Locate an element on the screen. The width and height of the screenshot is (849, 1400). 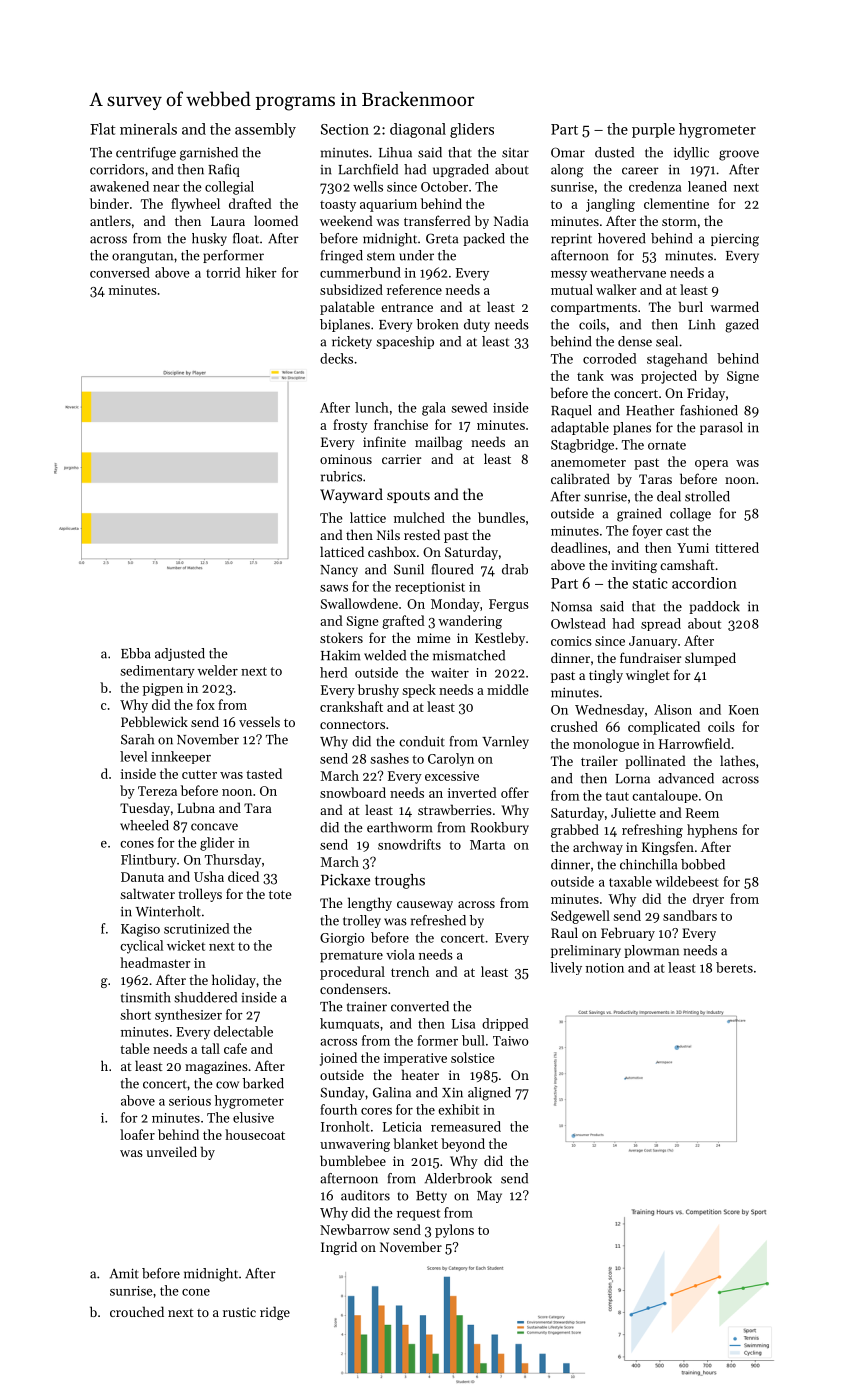
spread is located at coordinates (661, 624).
